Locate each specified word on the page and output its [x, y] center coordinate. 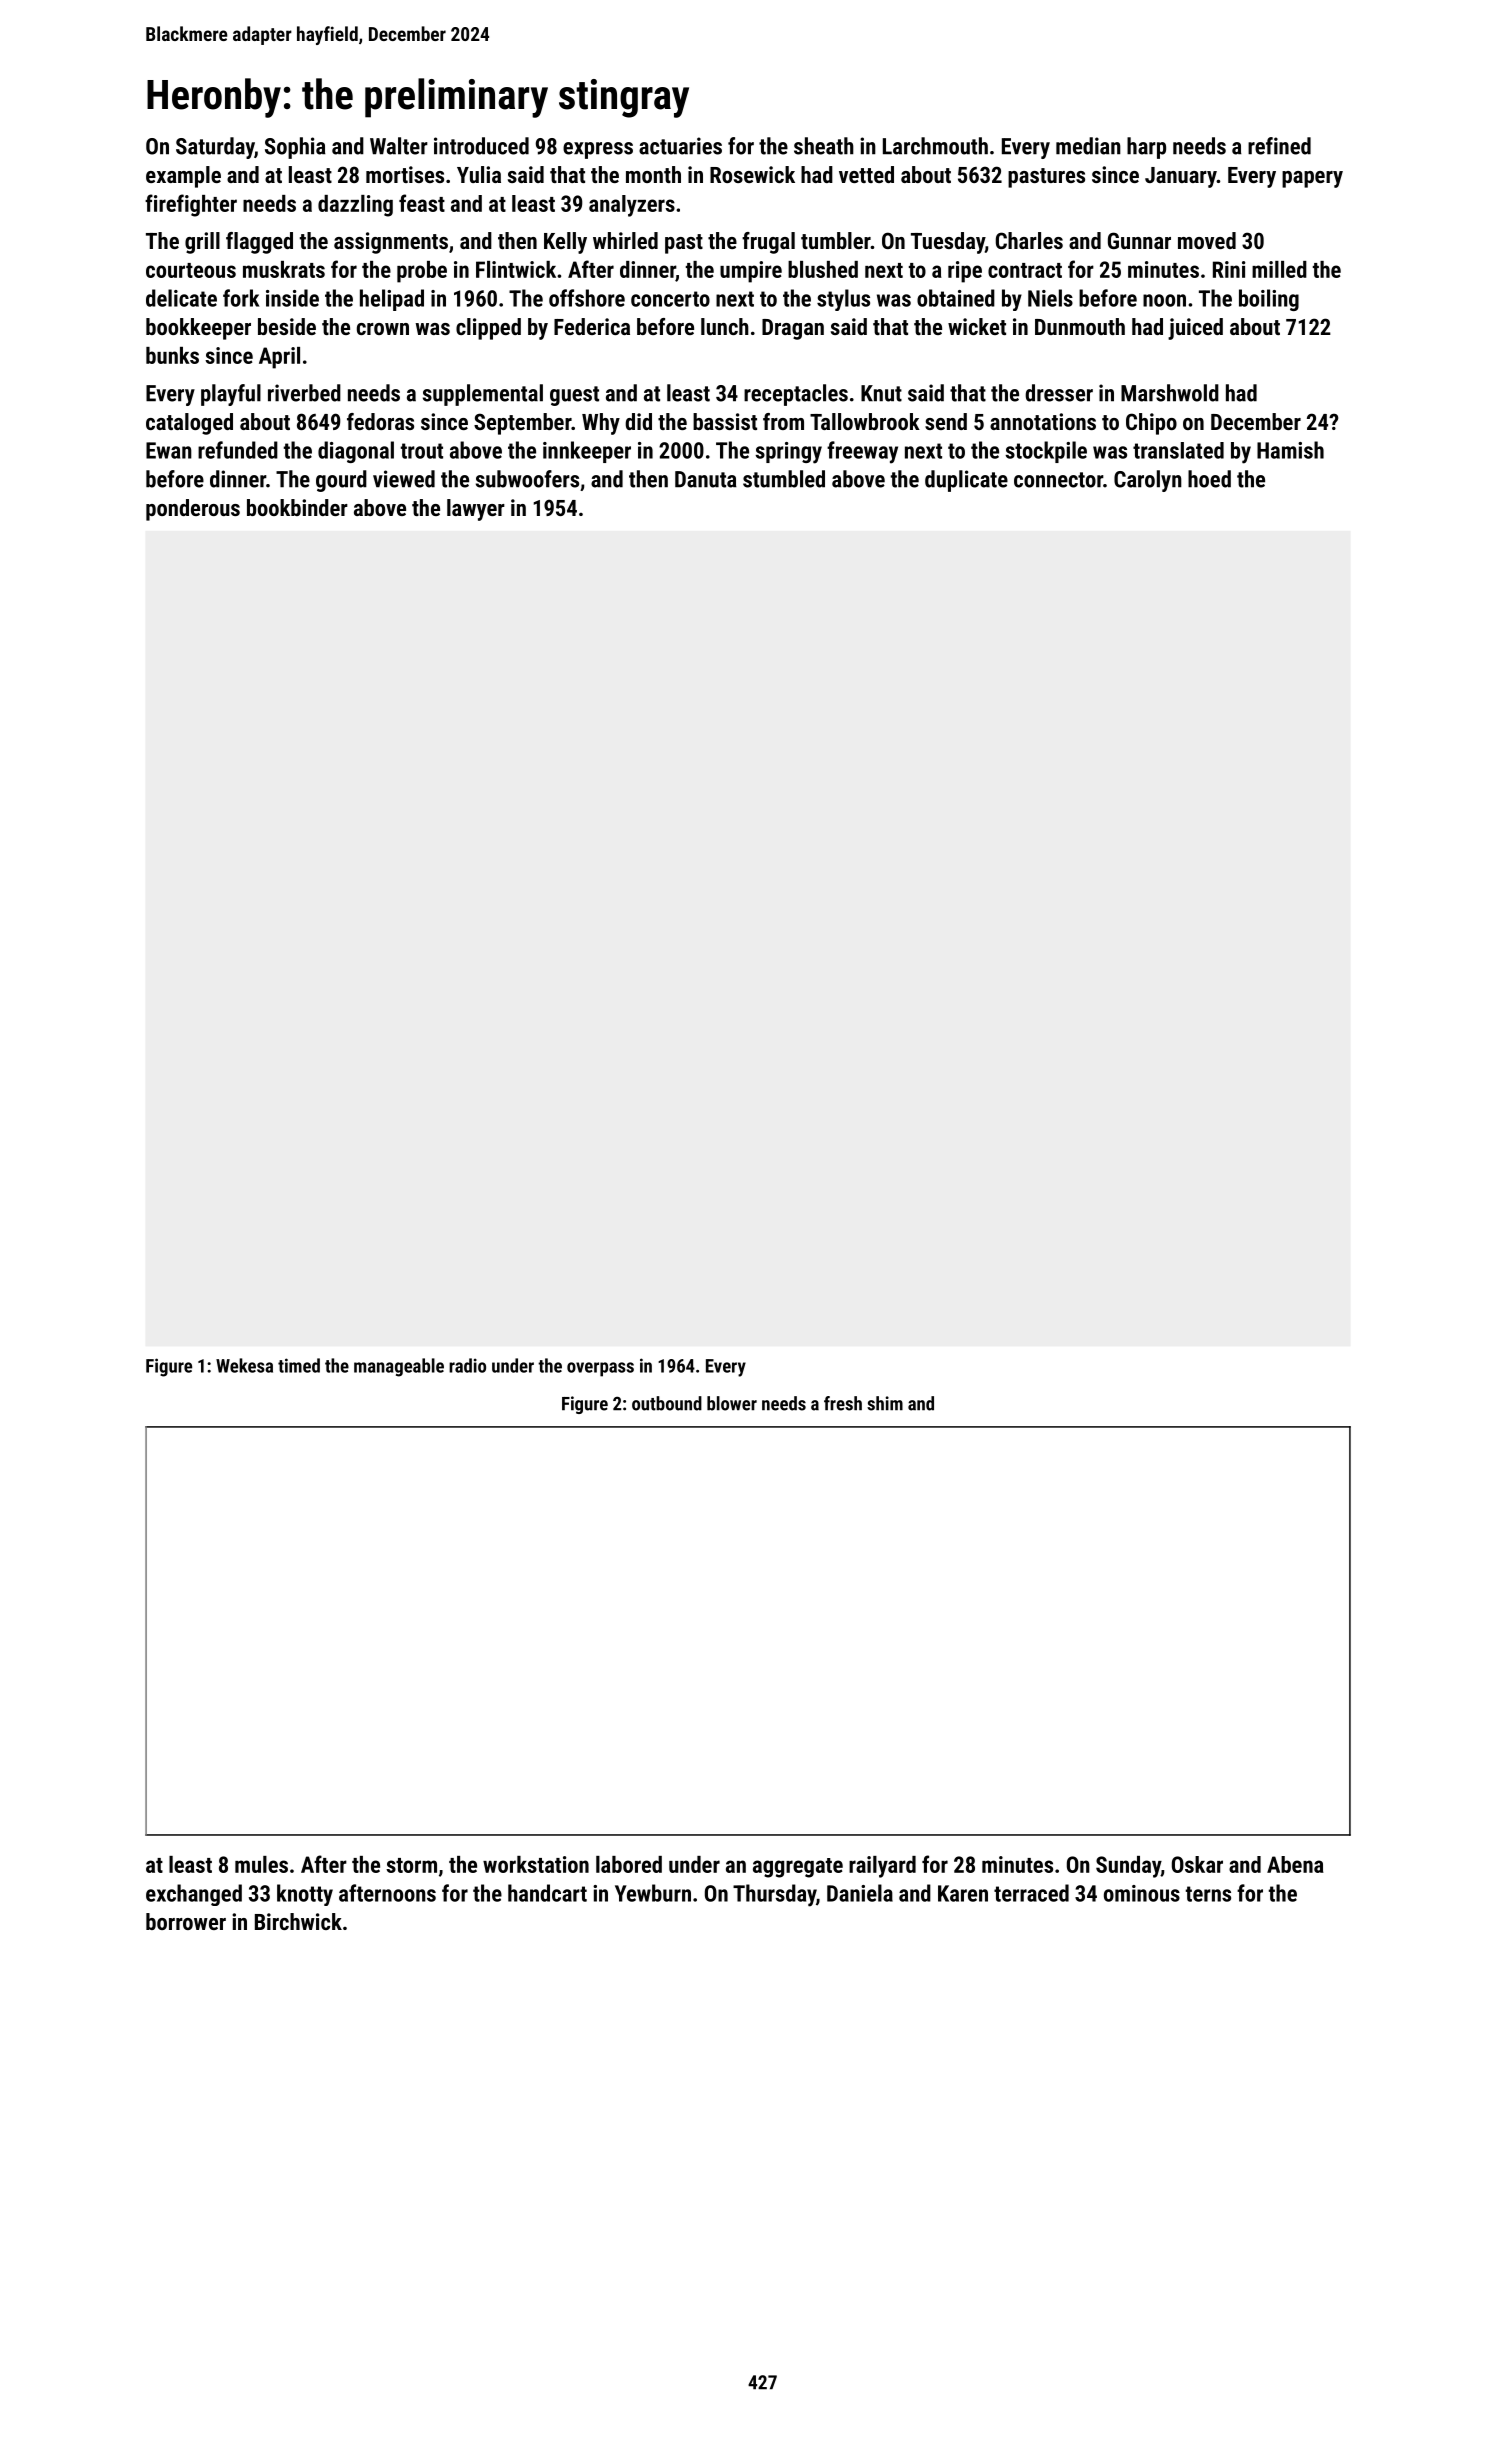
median [1088, 146]
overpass [600, 1369]
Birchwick [298, 1921]
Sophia [295, 148]
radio [467, 1365]
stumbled [784, 479]
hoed [1209, 479]
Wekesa [244, 1365]
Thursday [774, 1895]
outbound [667, 1403]
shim [885, 1403]
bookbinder [297, 507]
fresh [843, 1403]
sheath [824, 146]
